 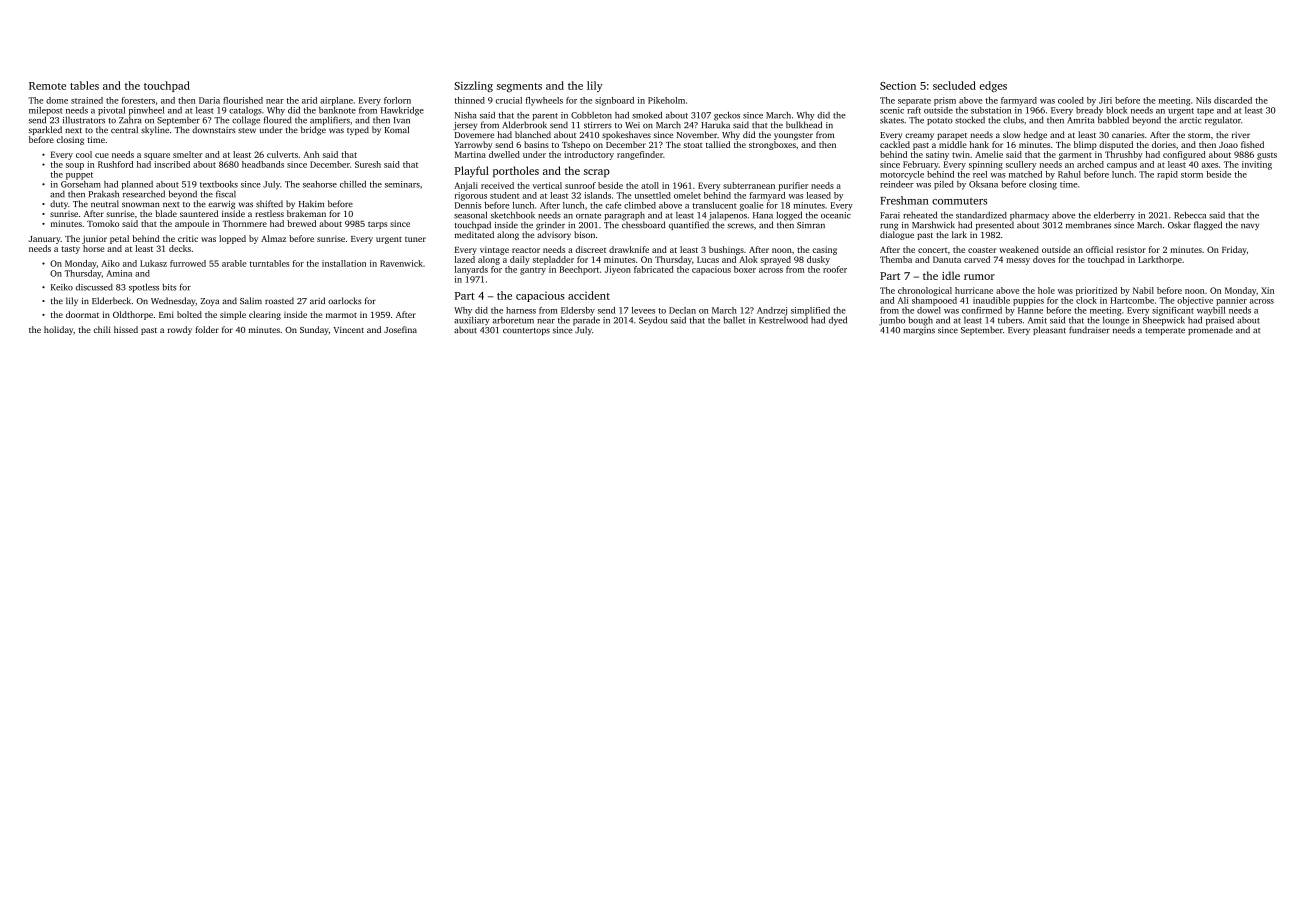 I want to click on jalapenos, so click(x=728, y=216).
